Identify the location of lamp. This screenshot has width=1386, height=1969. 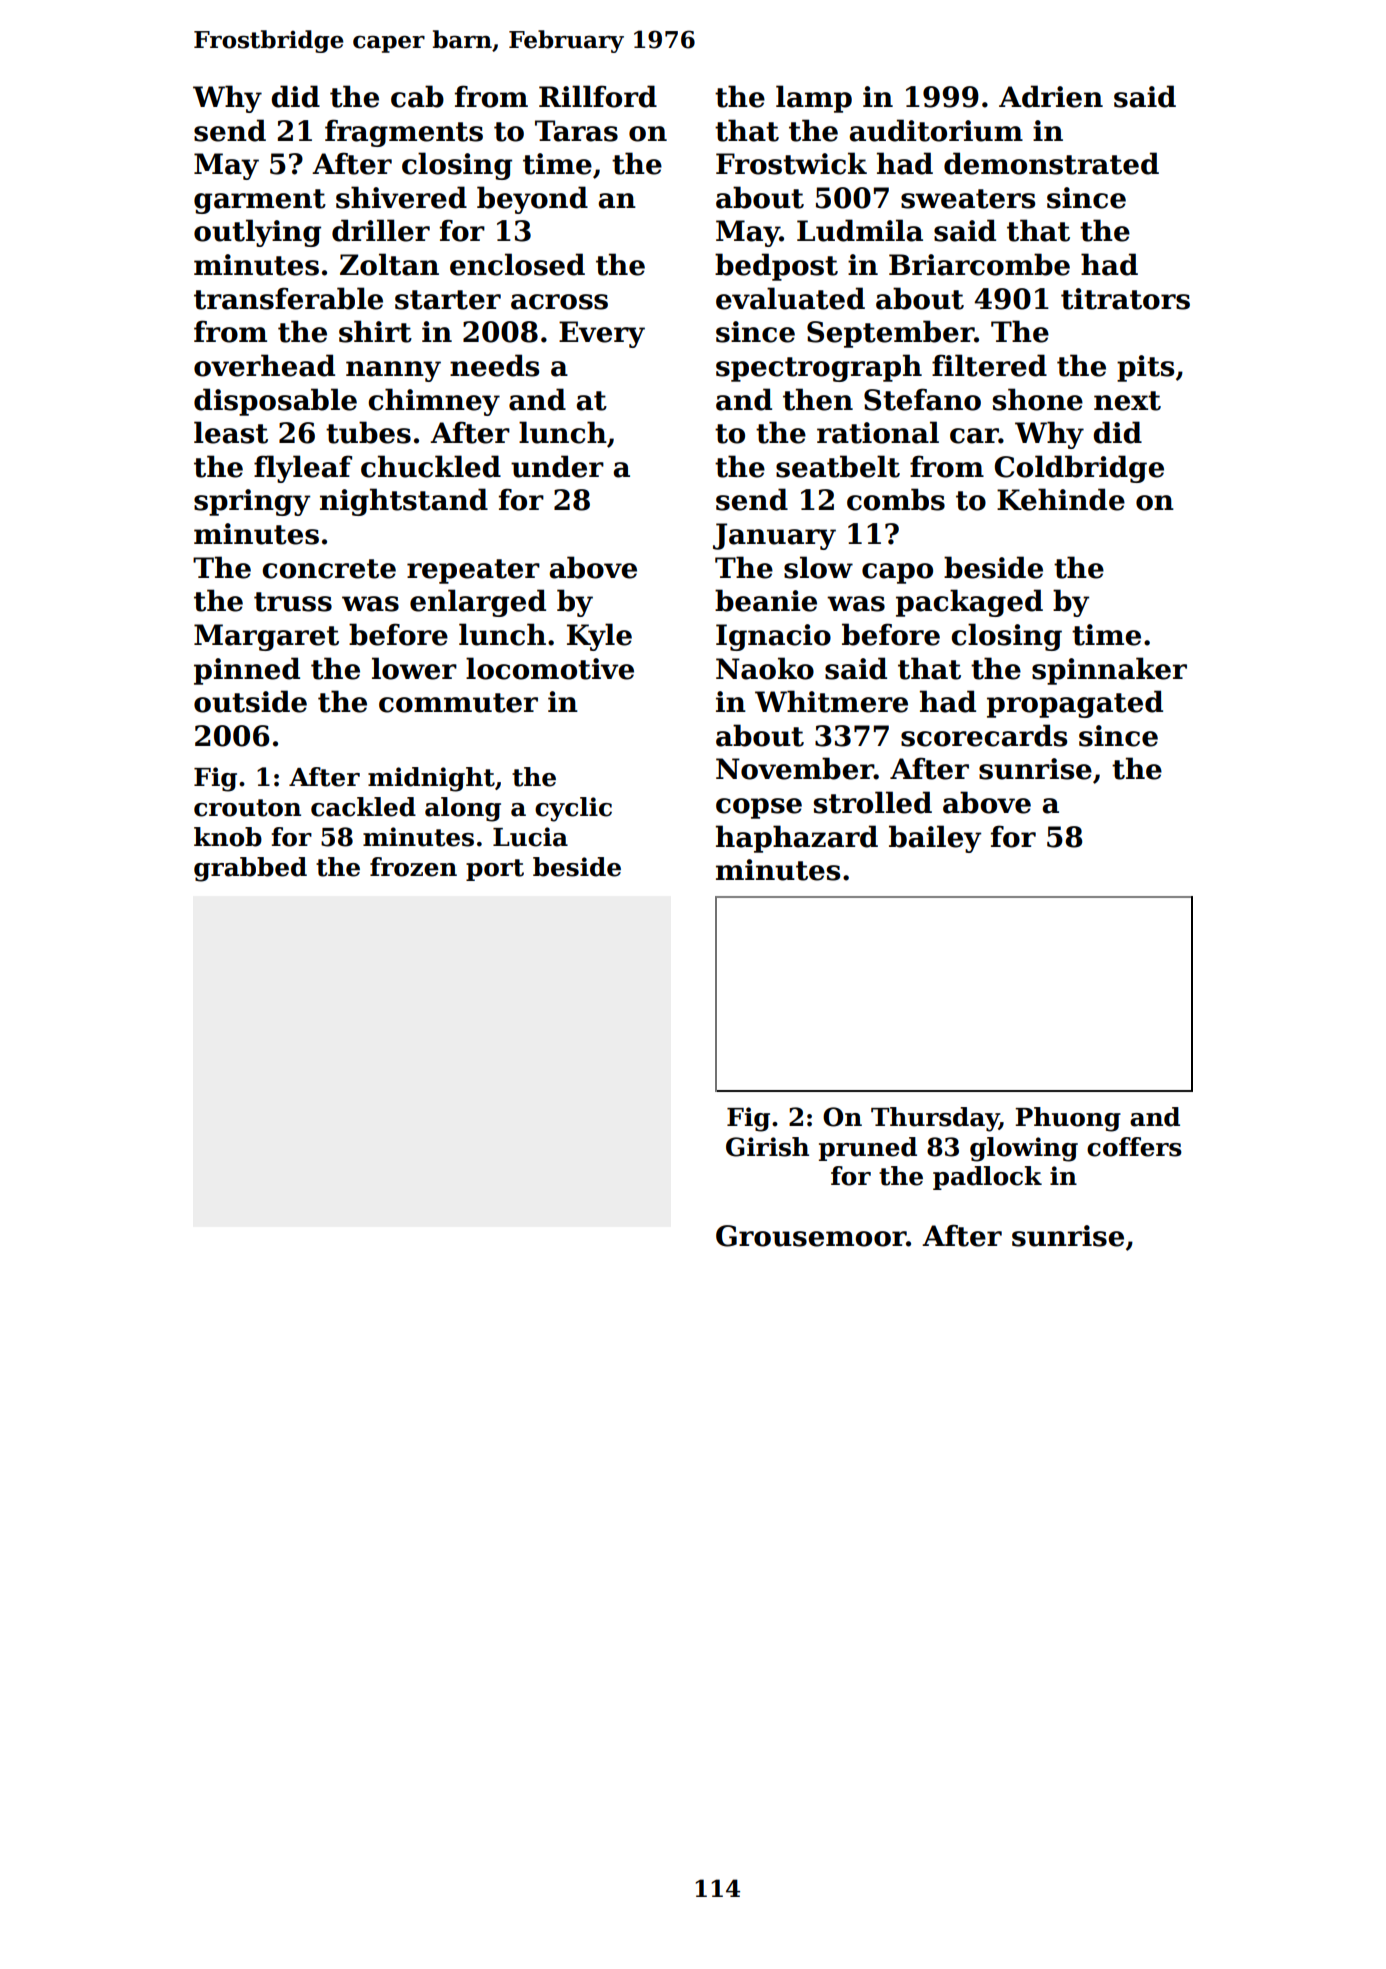
(814, 99).
